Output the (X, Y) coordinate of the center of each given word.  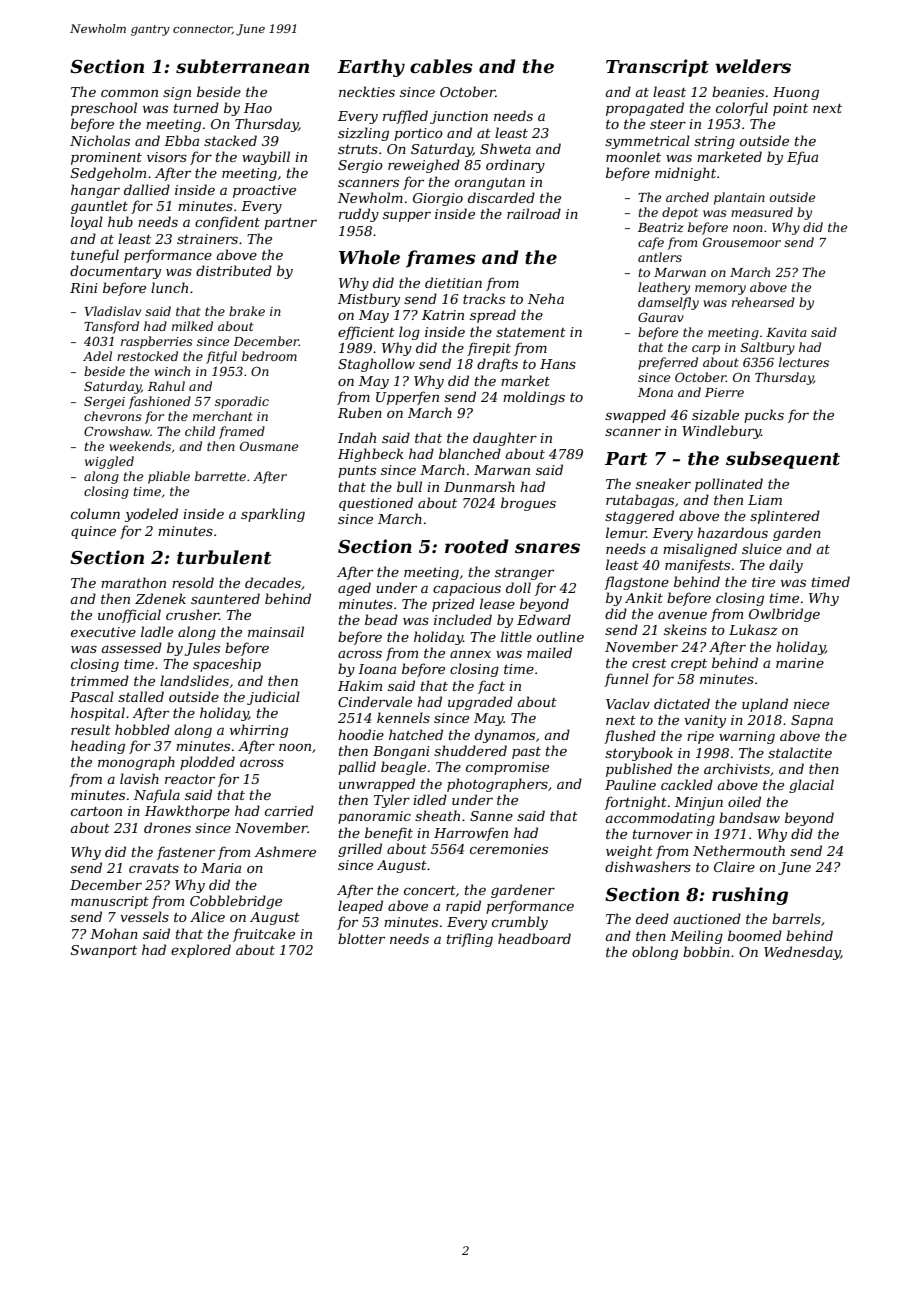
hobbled (142, 729)
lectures (804, 362)
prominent (106, 158)
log (409, 333)
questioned (376, 504)
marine (800, 663)
